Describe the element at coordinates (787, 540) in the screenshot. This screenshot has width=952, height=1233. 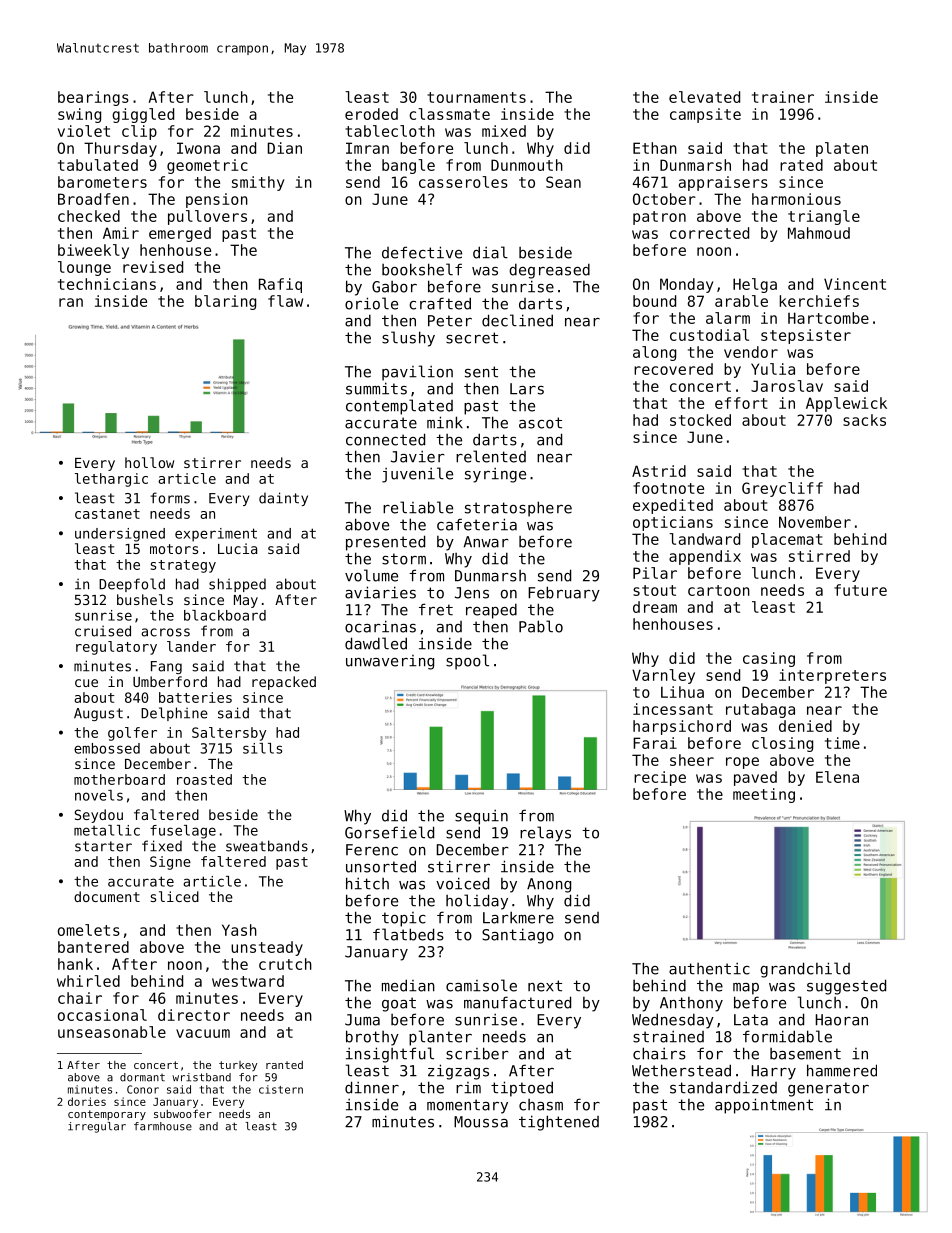
I see `placemat` at that location.
